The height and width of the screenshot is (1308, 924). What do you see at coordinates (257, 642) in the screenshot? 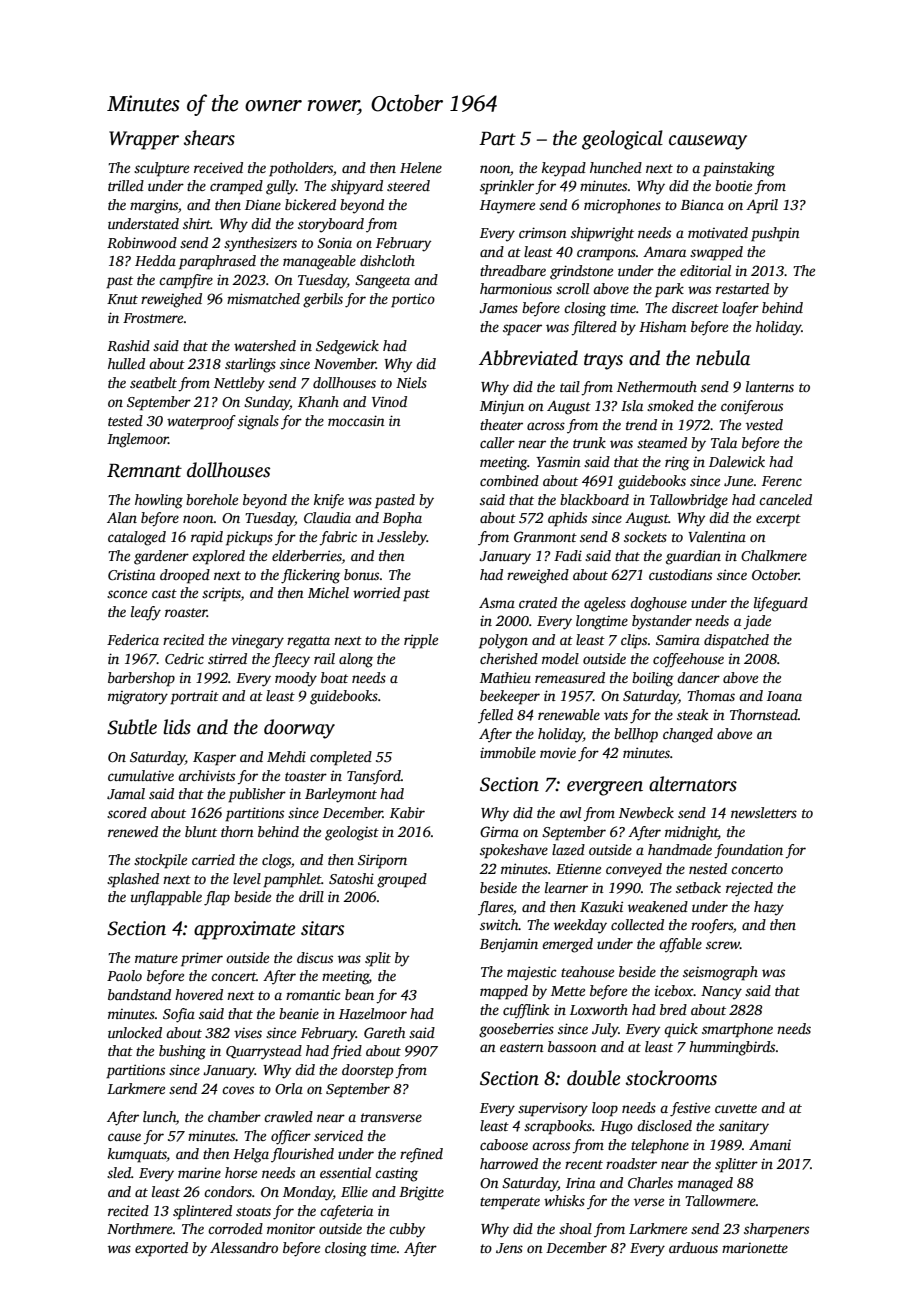
I see `vinegary` at bounding box center [257, 642].
